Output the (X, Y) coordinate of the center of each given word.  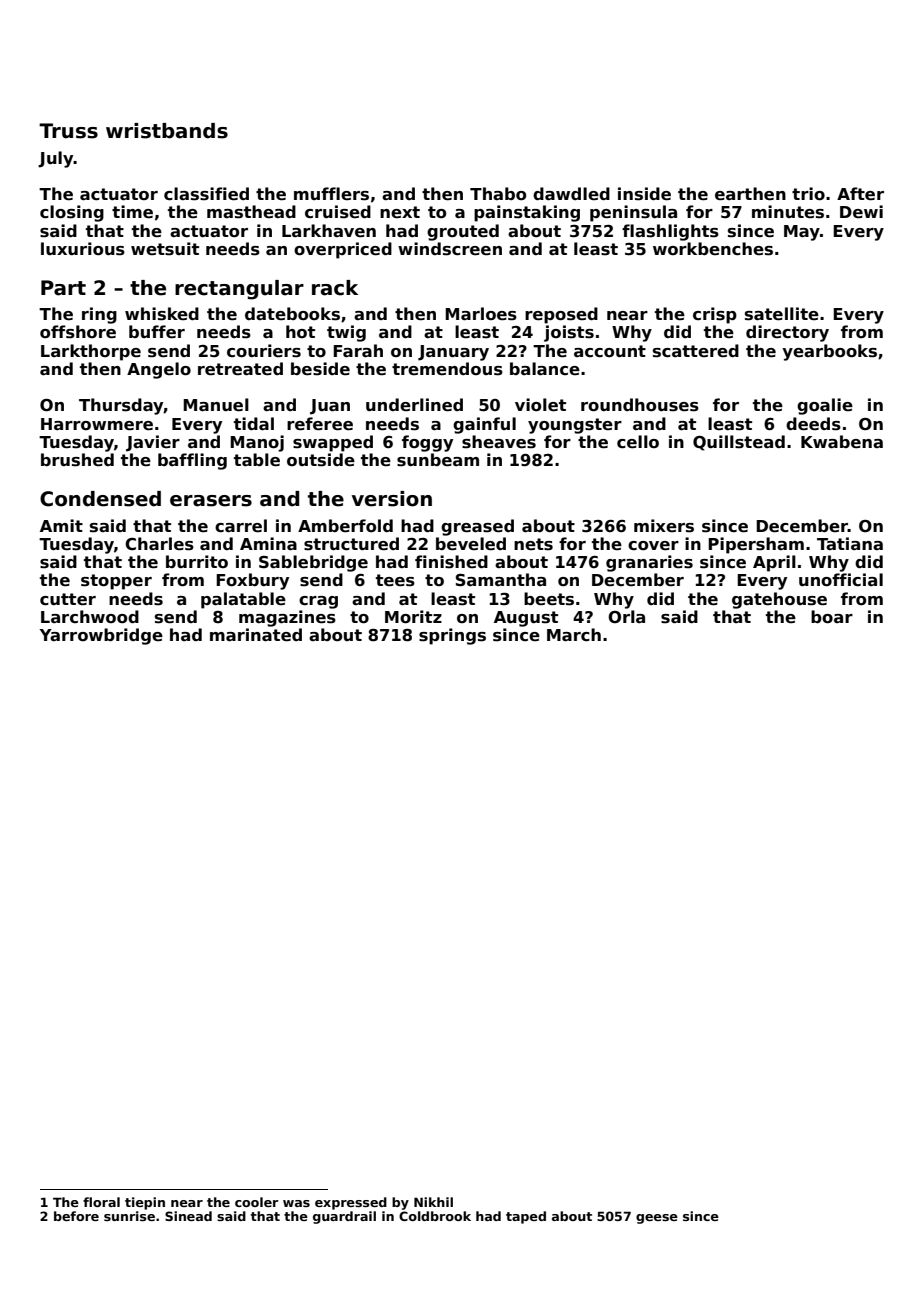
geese (657, 1219)
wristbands (167, 131)
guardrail (344, 1217)
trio (808, 194)
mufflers (331, 194)
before (76, 1216)
